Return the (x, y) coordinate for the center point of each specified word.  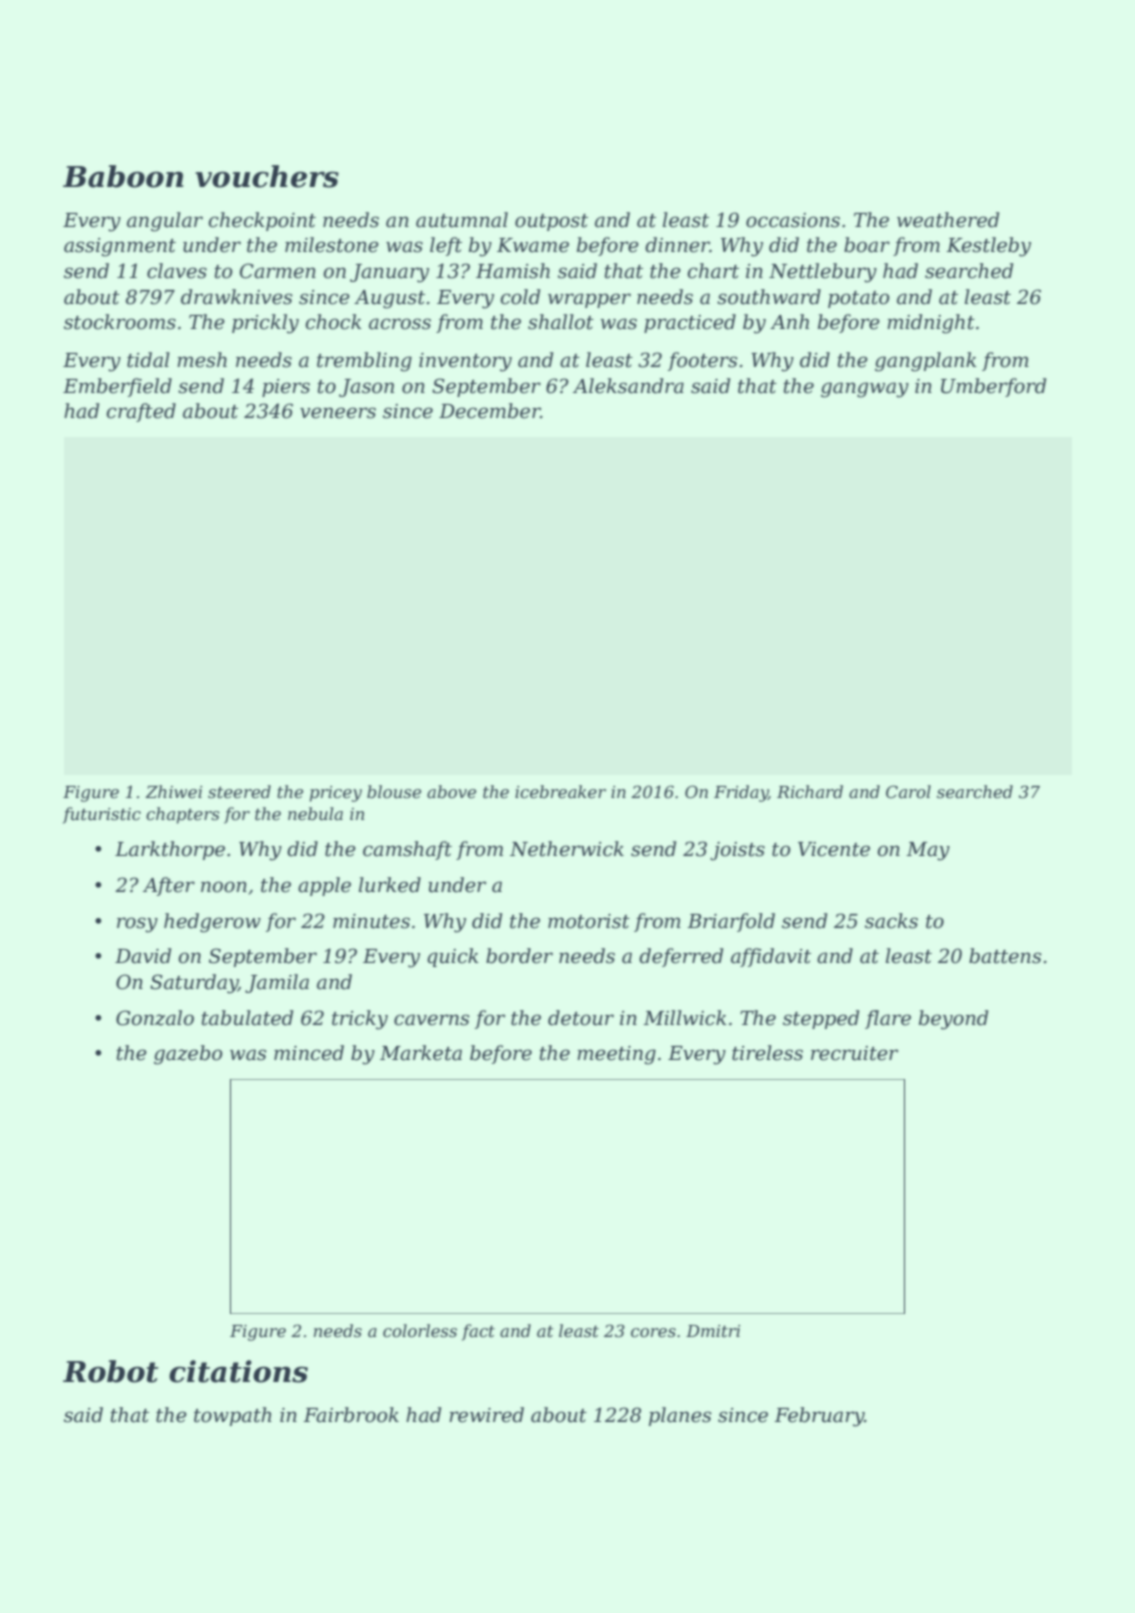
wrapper (589, 300)
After (169, 886)
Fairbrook (351, 1415)
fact (478, 1332)
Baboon (123, 176)
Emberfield (117, 387)
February (819, 1417)
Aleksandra (628, 386)
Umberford (993, 387)
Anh (789, 321)
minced (309, 1053)
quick (453, 957)
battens (1005, 956)
